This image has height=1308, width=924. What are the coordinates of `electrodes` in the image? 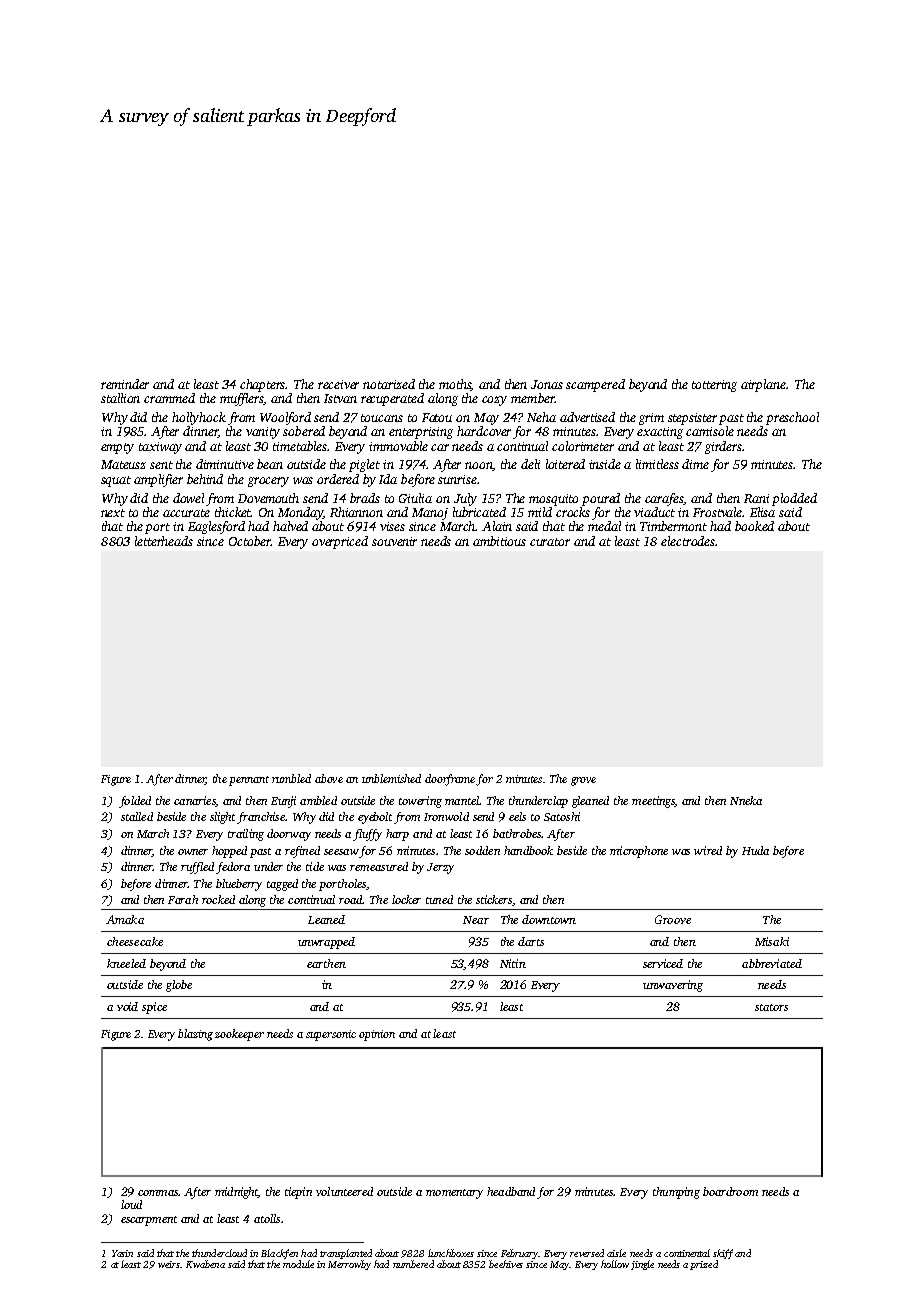 It's located at (688, 541).
